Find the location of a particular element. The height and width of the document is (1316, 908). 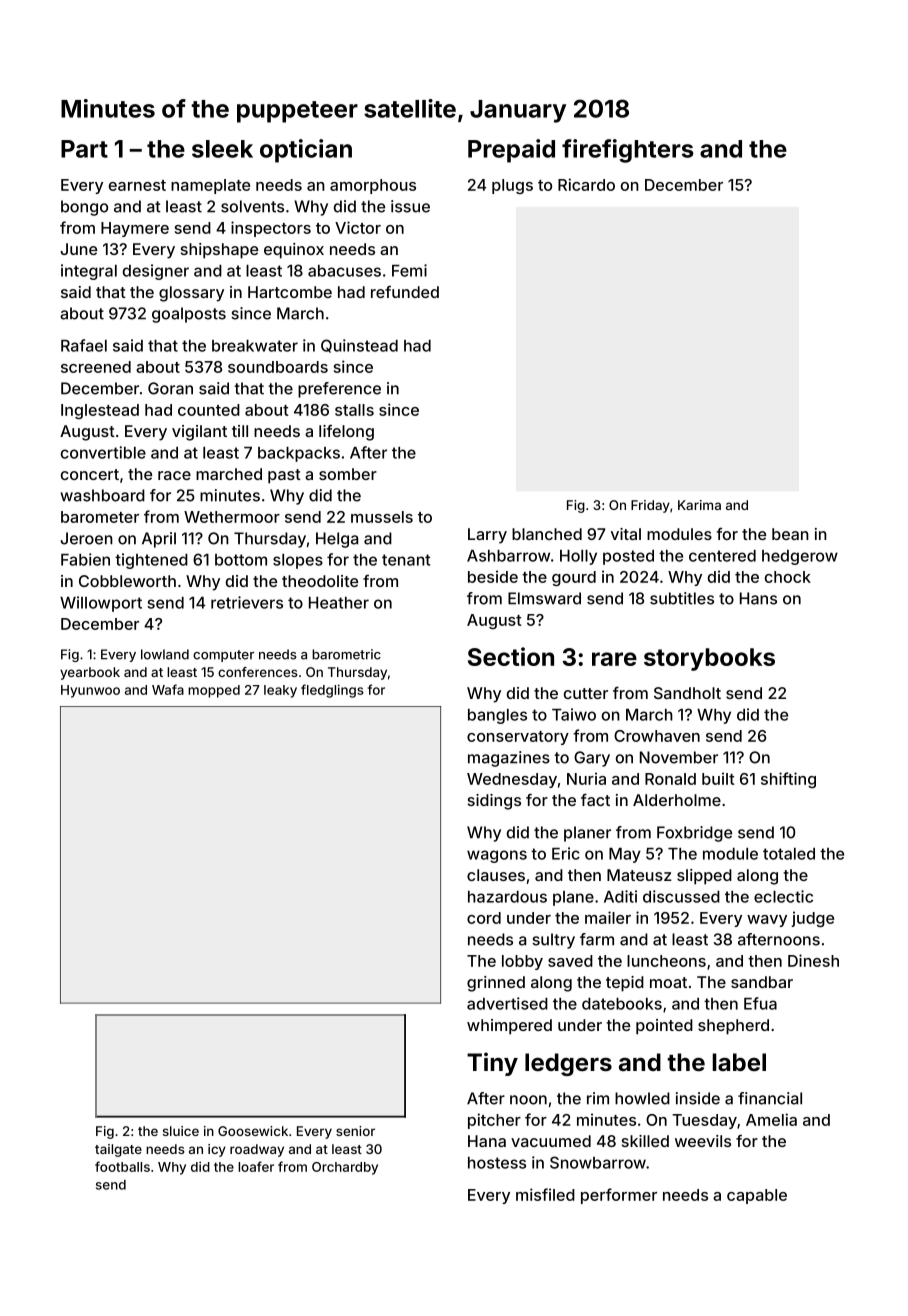

past is located at coordinates (284, 476).
